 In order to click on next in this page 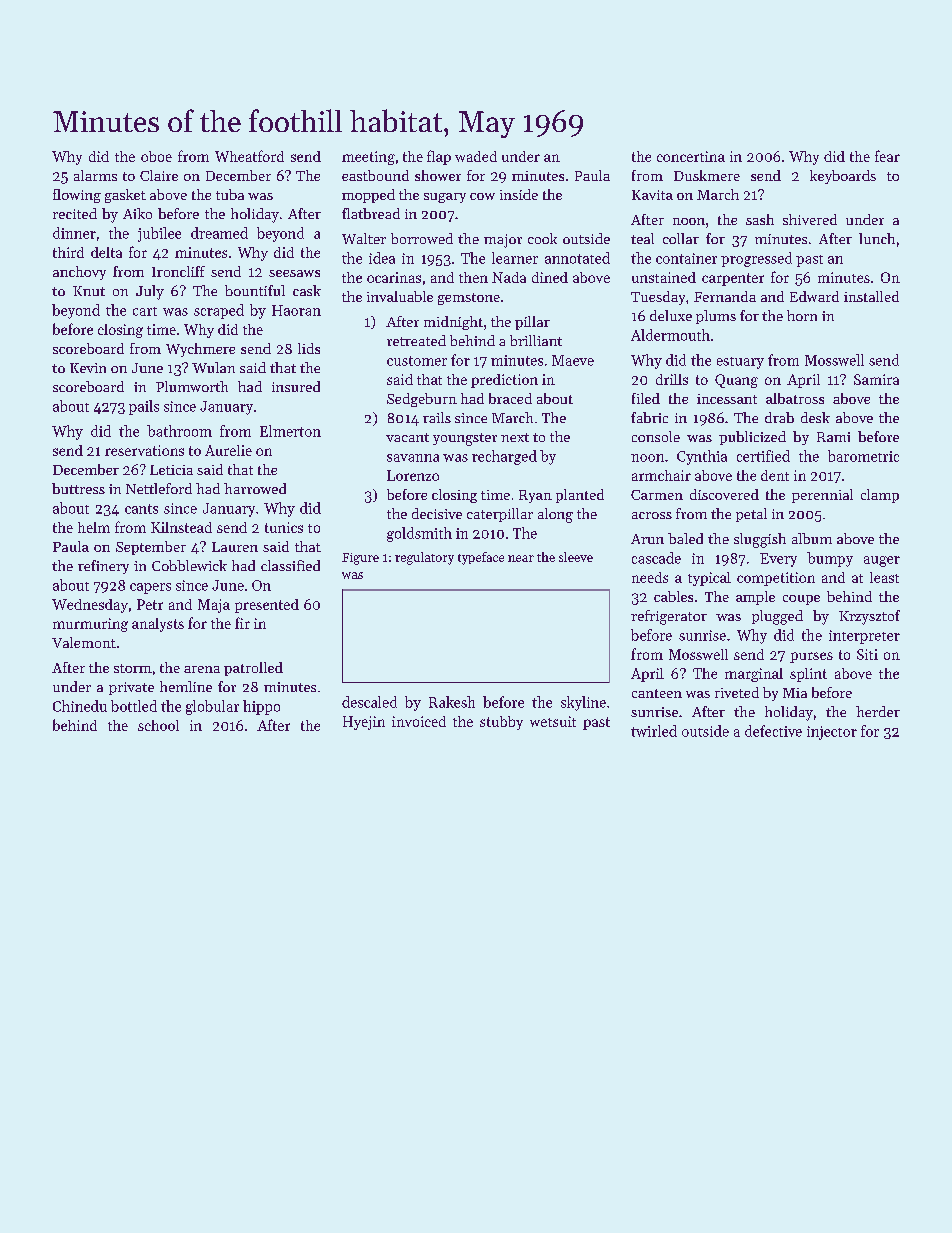, I will do `click(515, 437)`.
